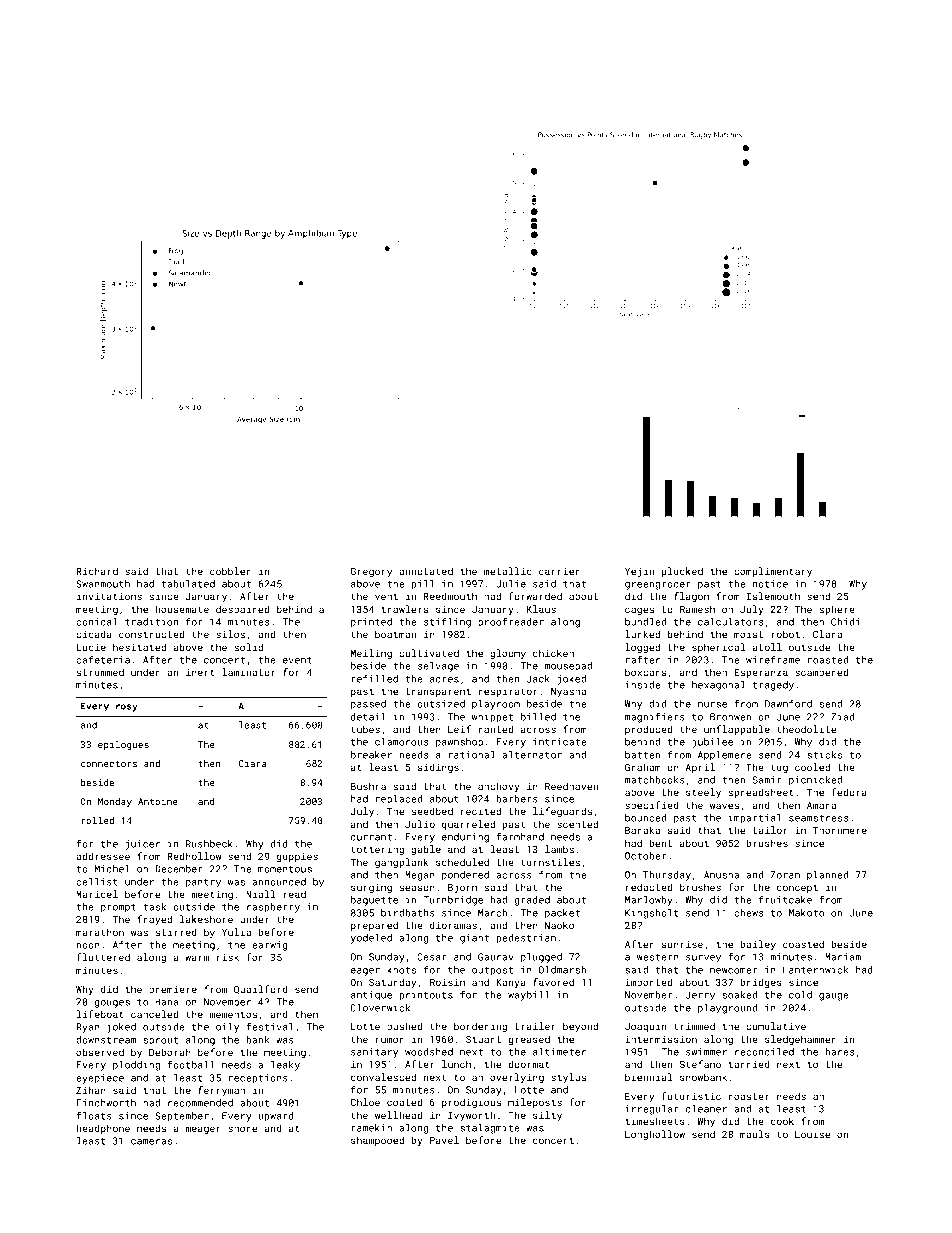 The width and height of the document is (952, 1233). Describe the element at coordinates (827, 634) in the document. I see `Clara` at that location.
